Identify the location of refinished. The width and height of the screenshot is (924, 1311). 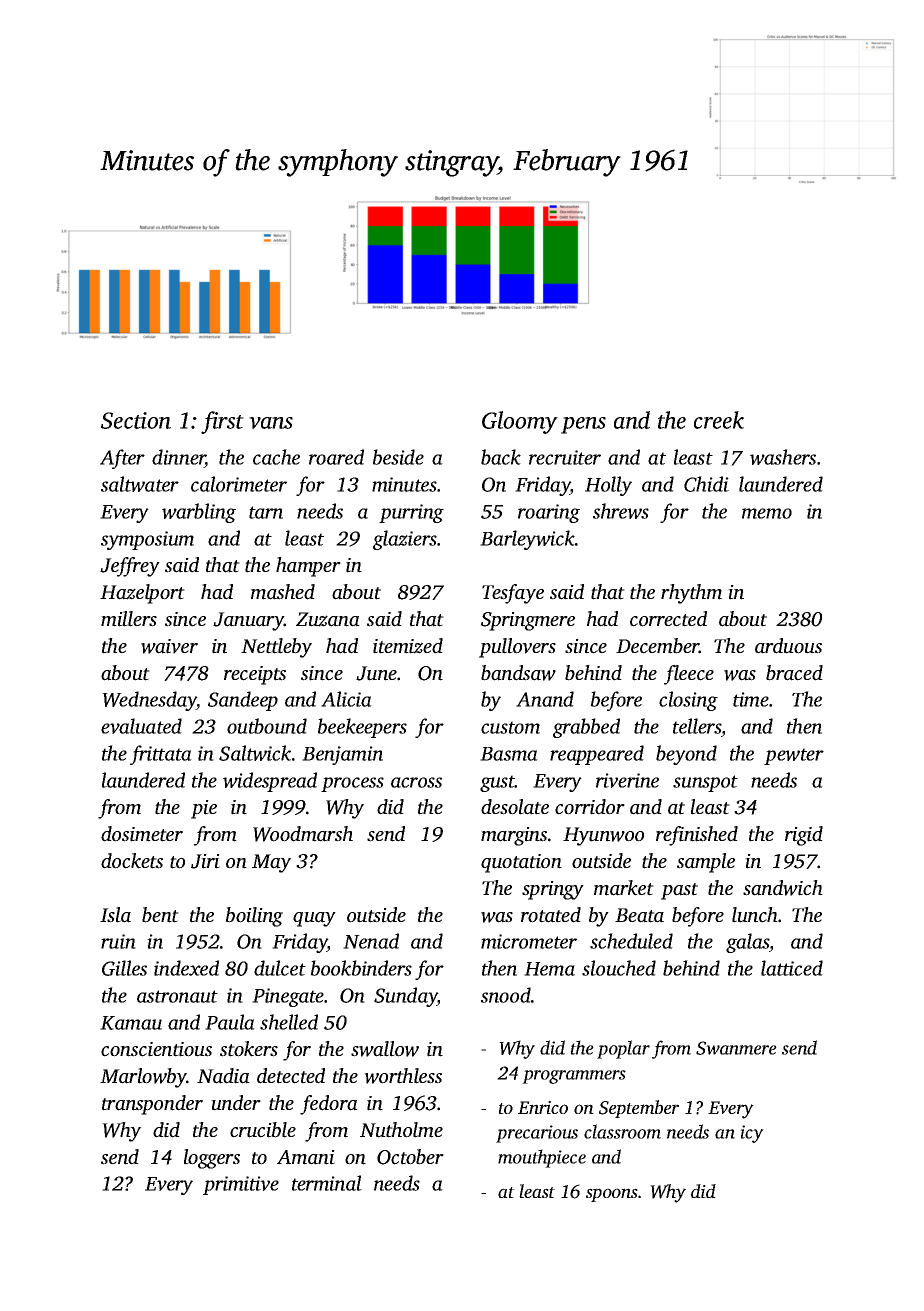
(697, 836).
